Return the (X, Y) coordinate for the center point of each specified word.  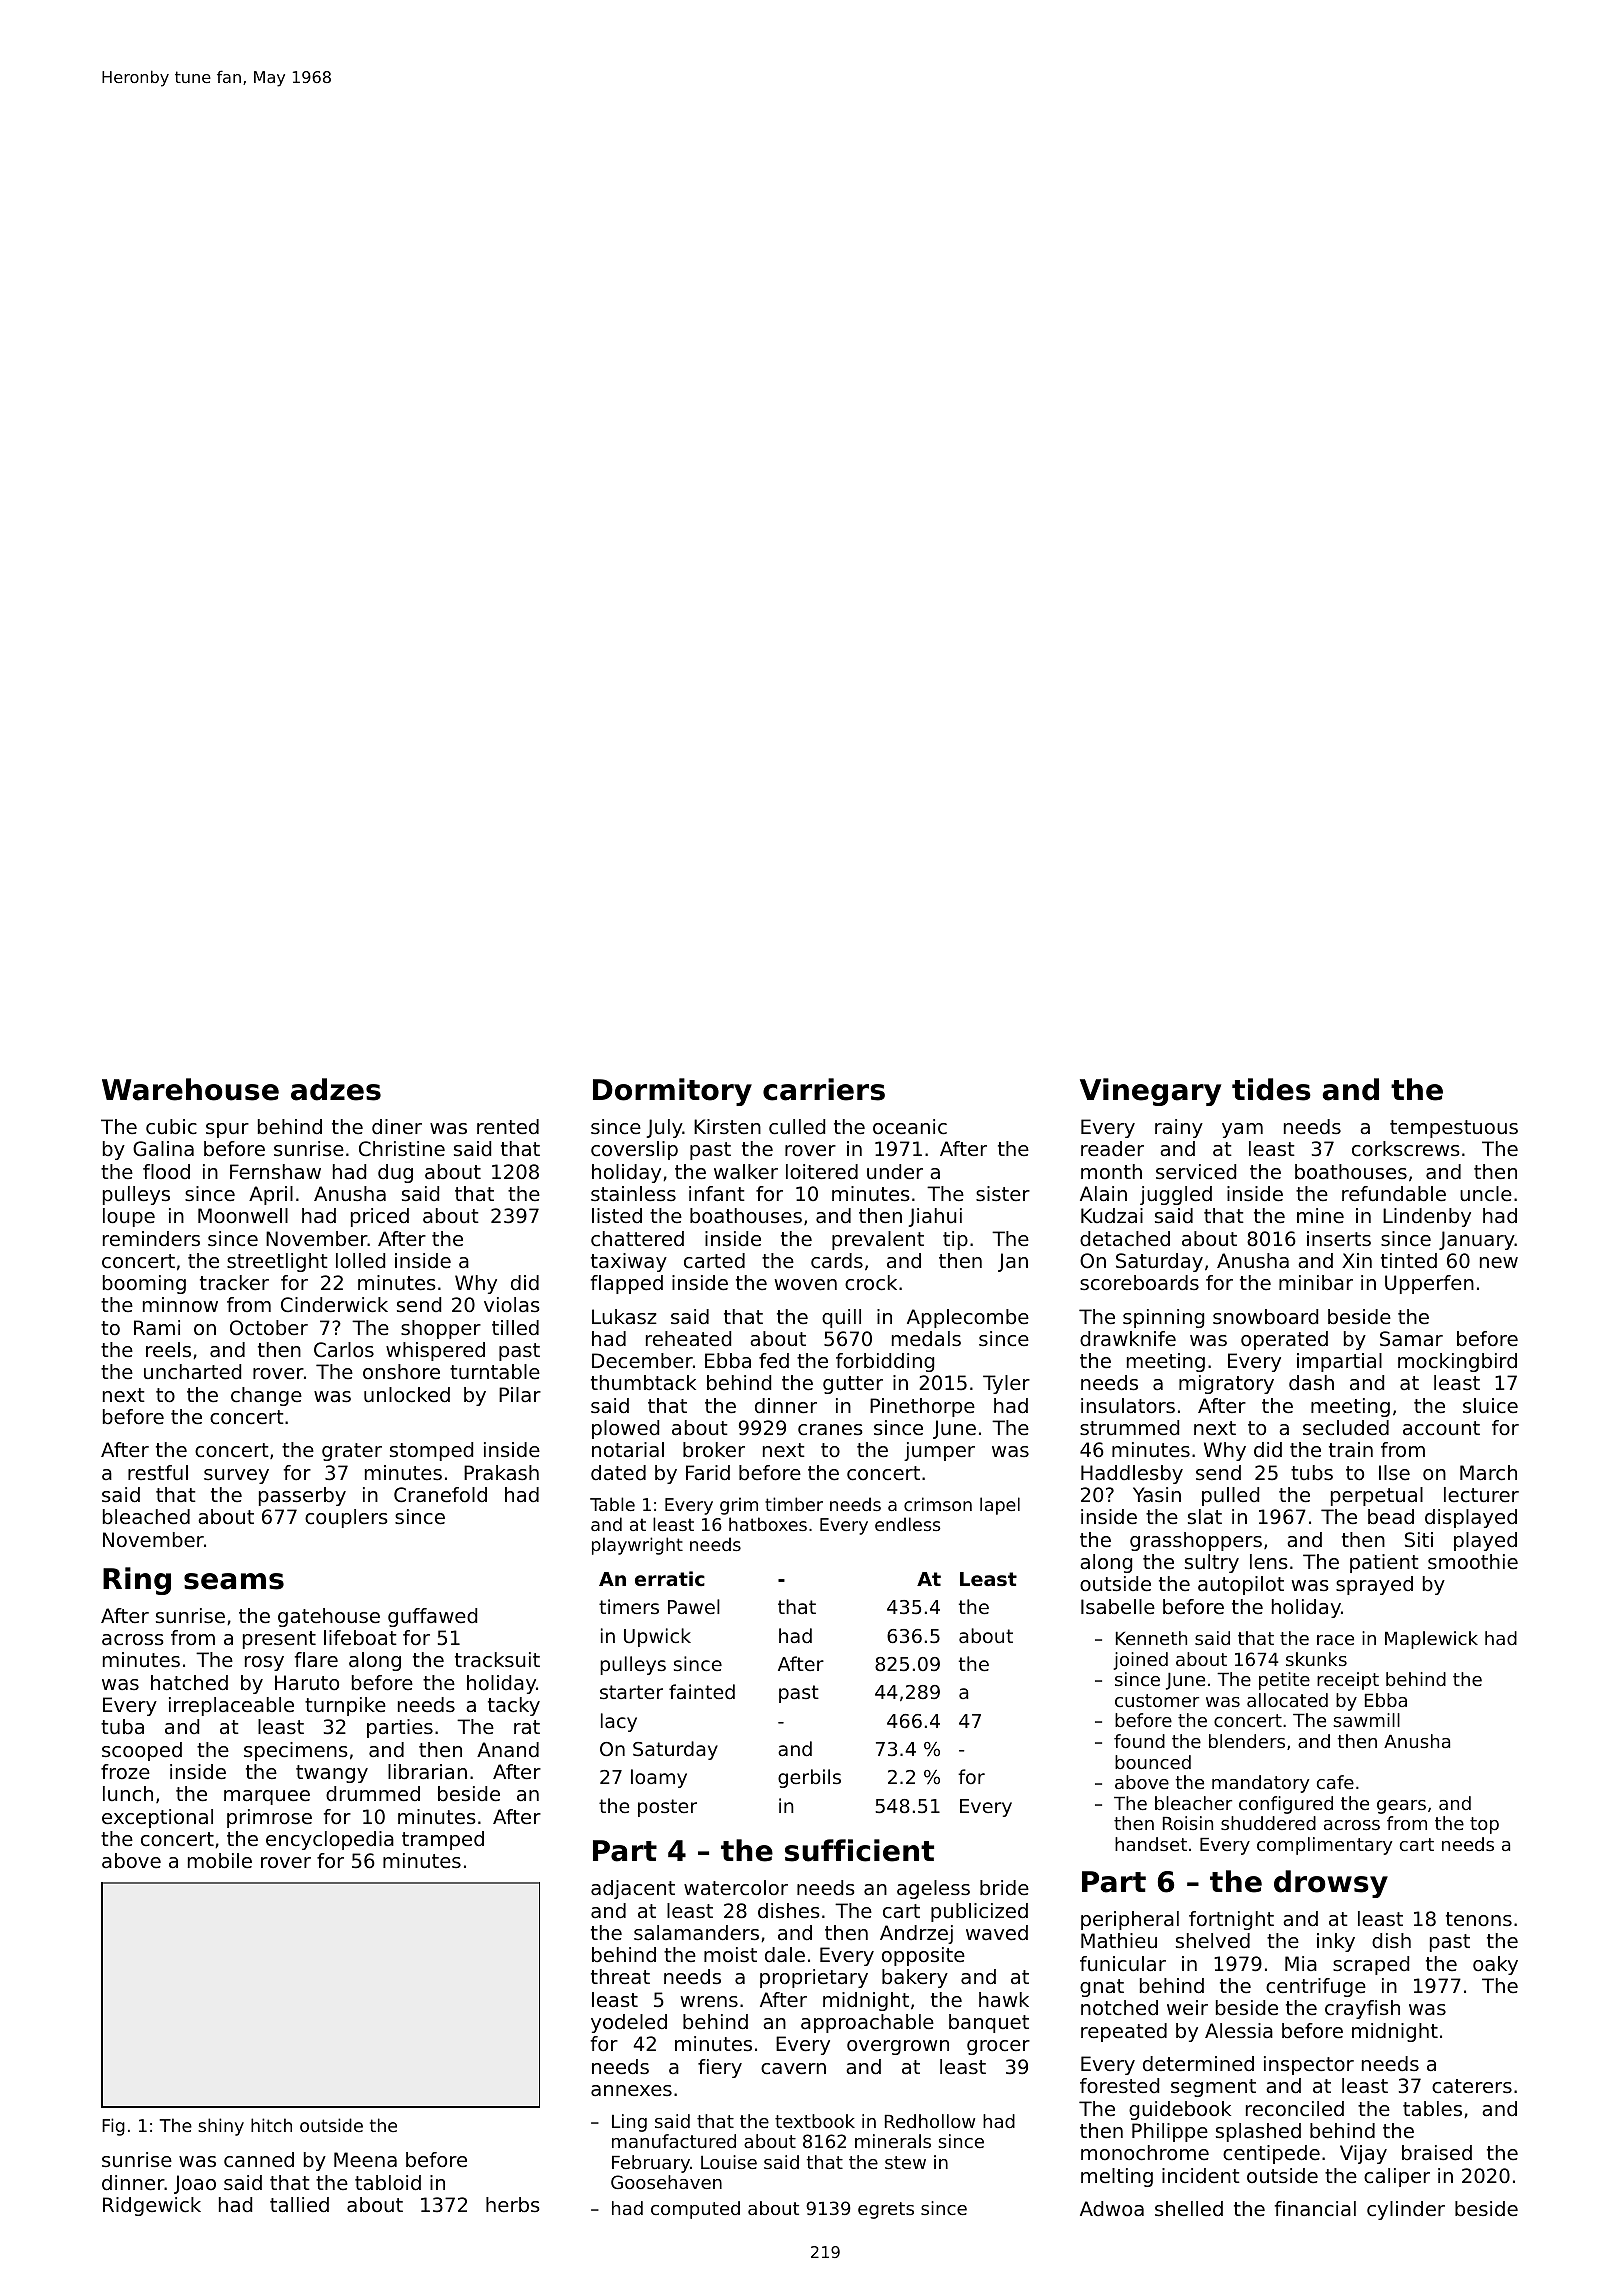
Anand (508, 1749)
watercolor (736, 1888)
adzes (336, 1089)
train (1351, 1449)
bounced (1153, 1762)
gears (1401, 1807)
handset (1151, 1844)
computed (695, 2210)
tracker (234, 1283)
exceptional (157, 1818)
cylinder (1406, 2210)
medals (926, 1339)
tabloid (388, 2183)
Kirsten (727, 1126)
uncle (1486, 1194)
